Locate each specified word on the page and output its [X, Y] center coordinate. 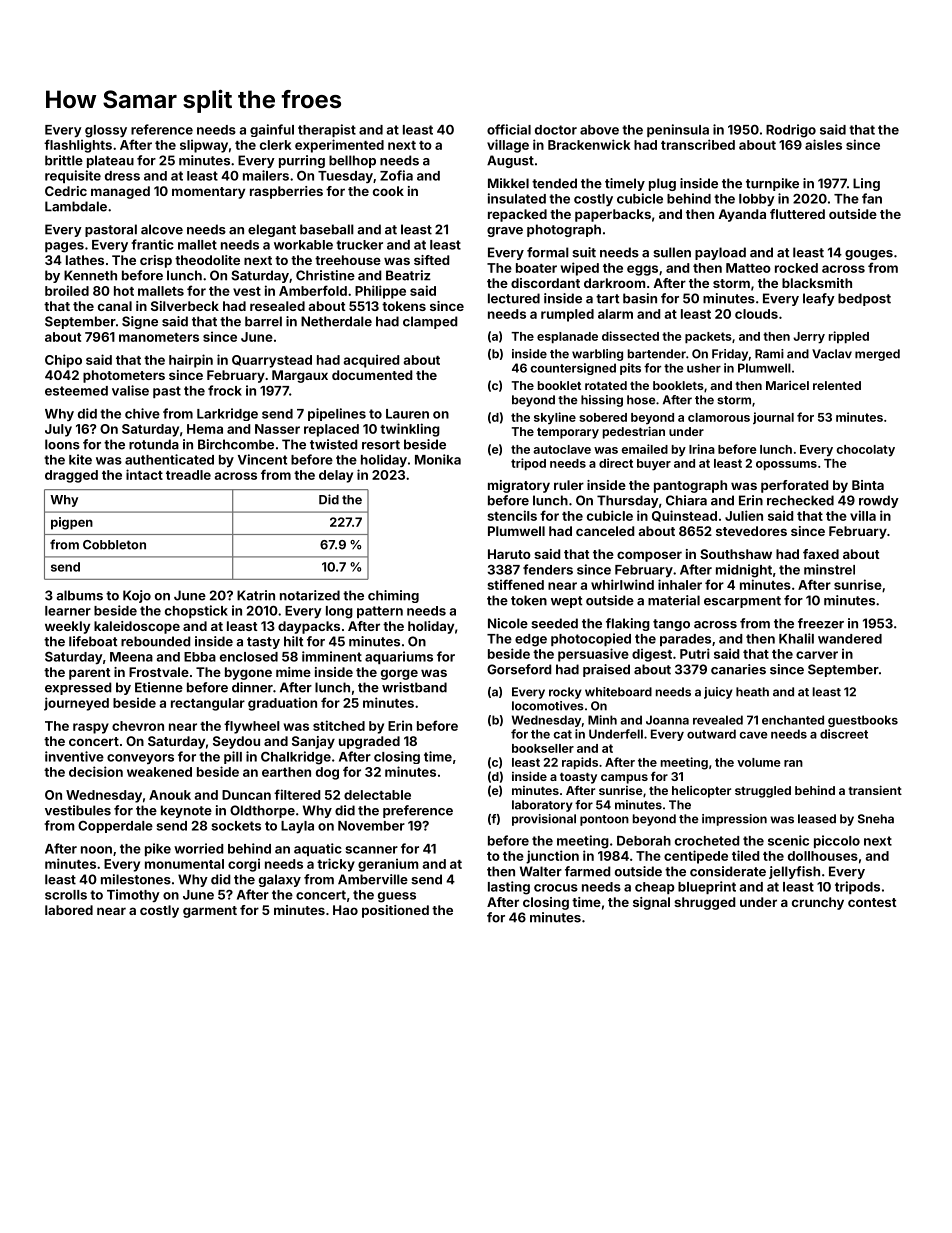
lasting [509, 888]
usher [704, 368]
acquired [371, 361]
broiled [67, 290]
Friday [730, 355]
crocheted [707, 841]
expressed [78, 688]
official [509, 129]
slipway [204, 146]
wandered [850, 639]
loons [62, 444]
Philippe [380, 292]
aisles [823, 144]
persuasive [593, 655]
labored [69, 910]
